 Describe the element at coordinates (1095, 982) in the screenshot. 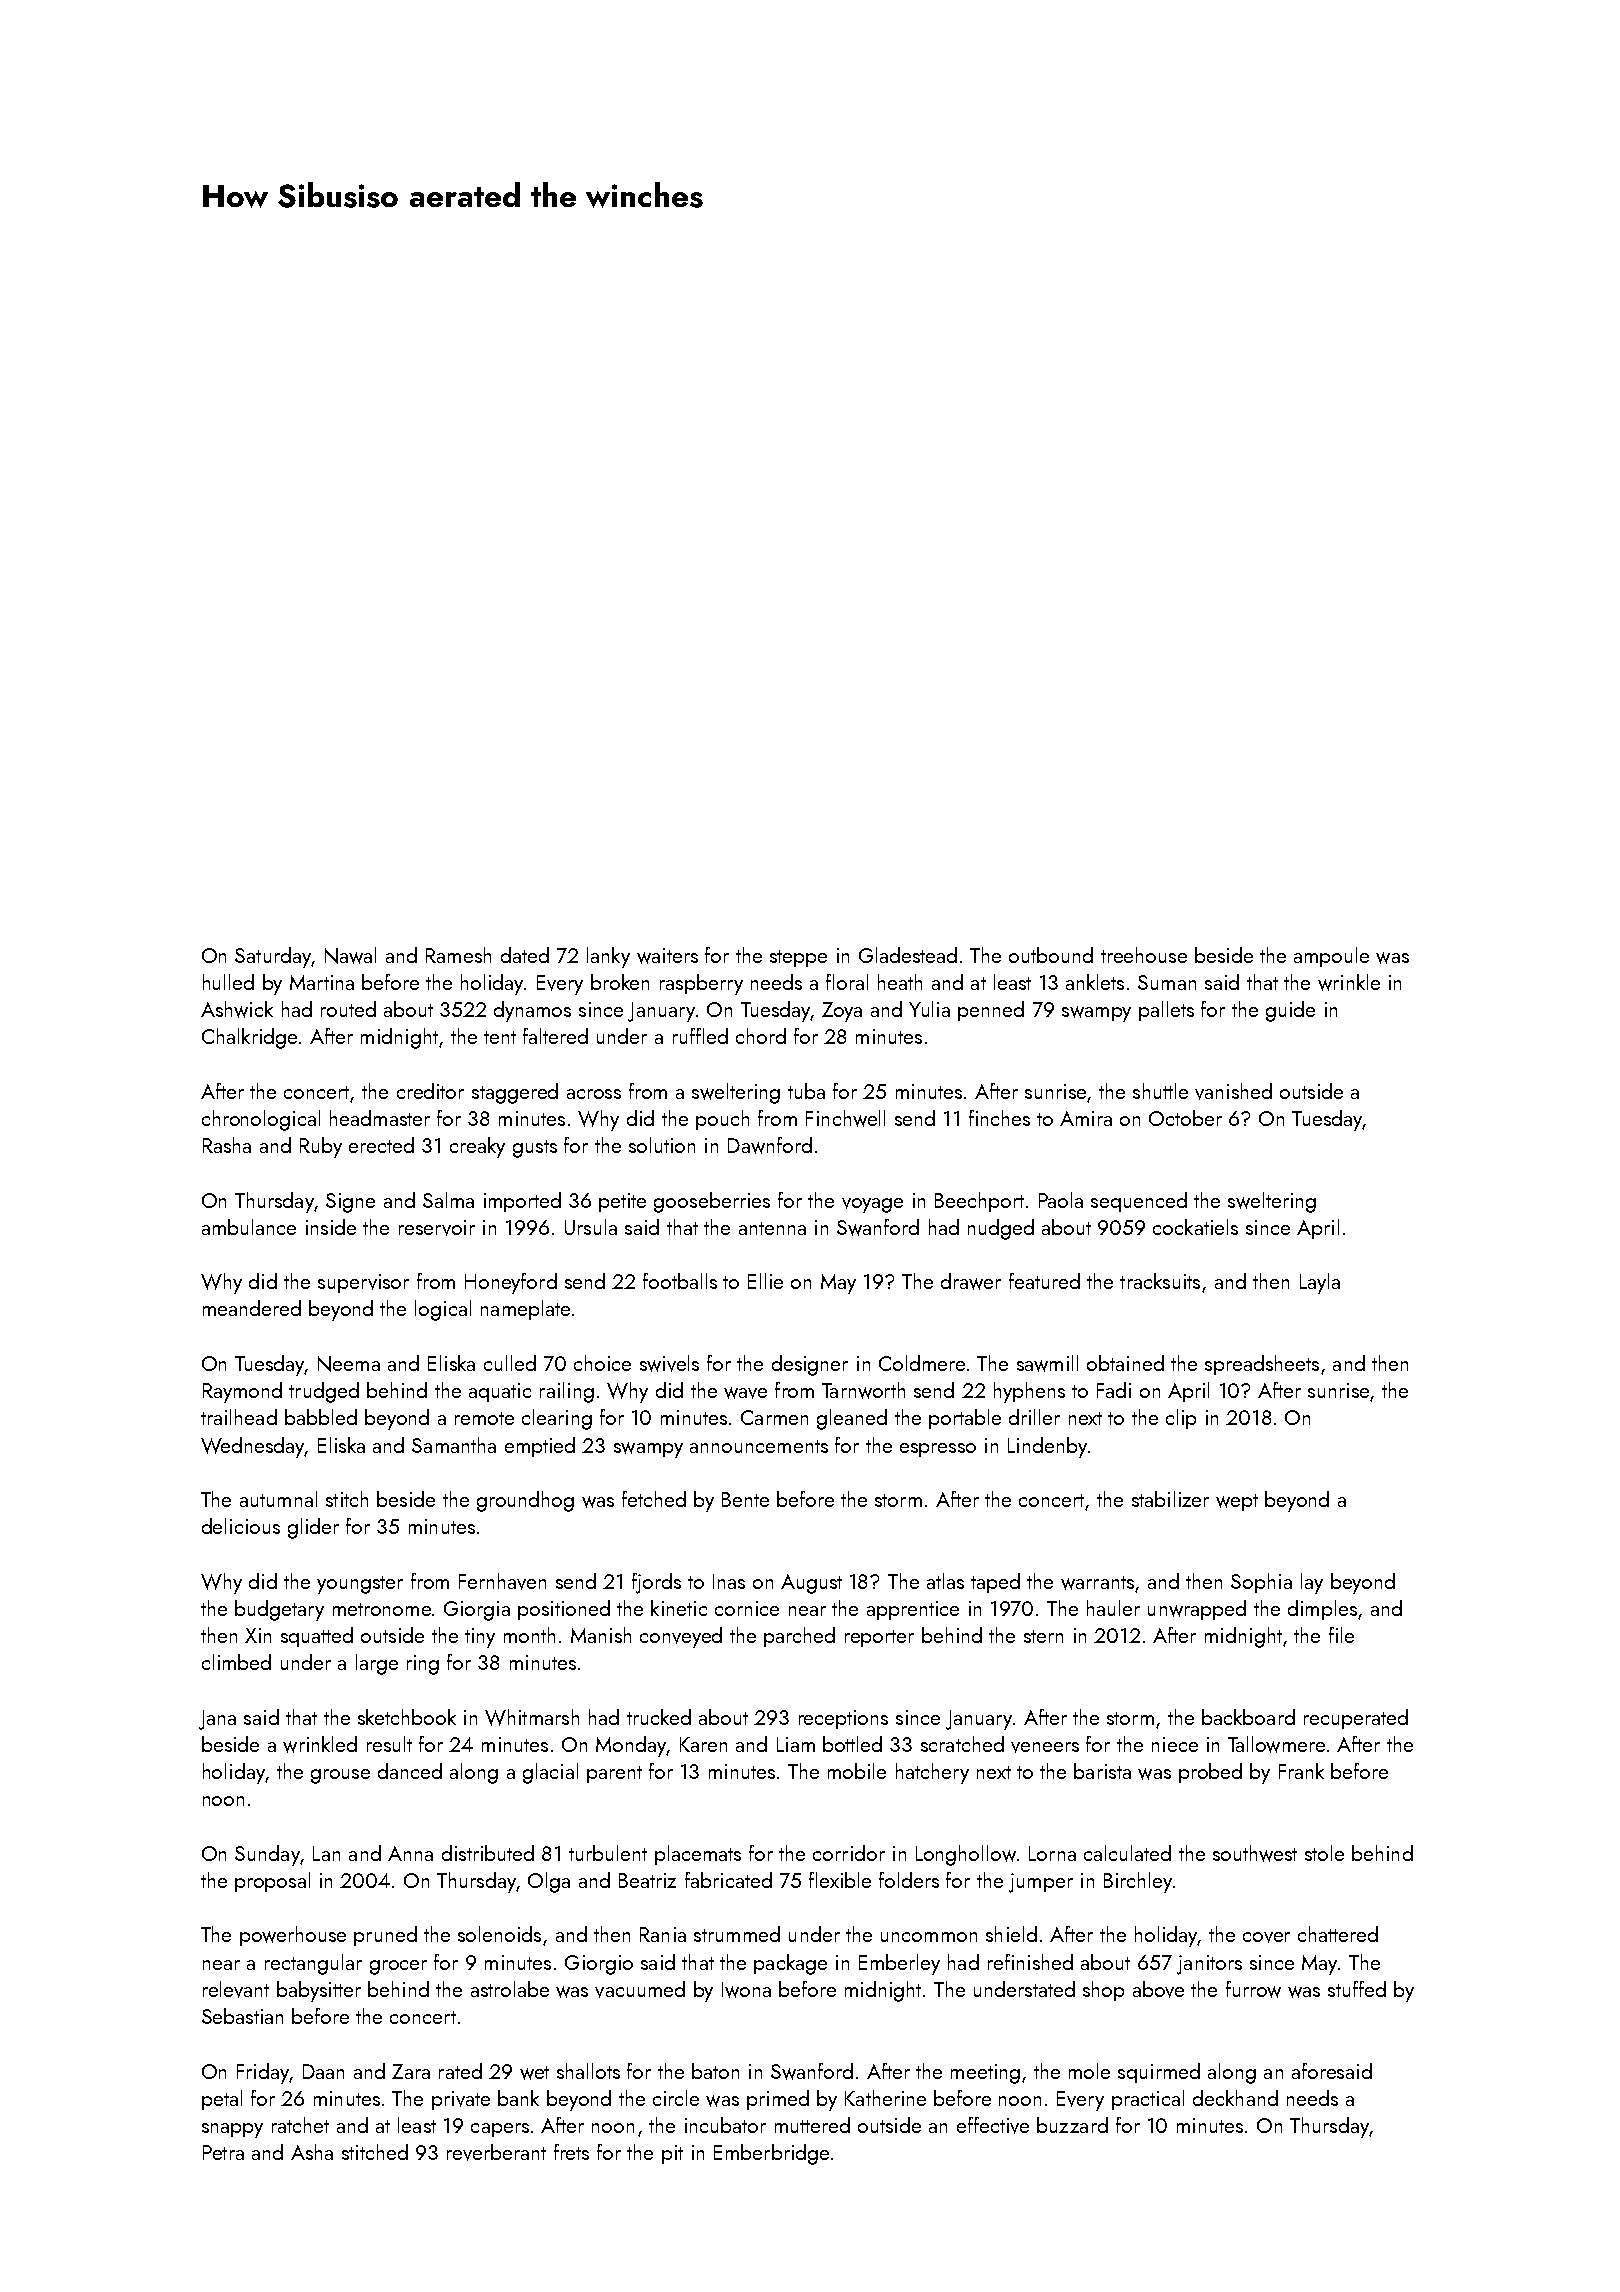

I see `anklets` at that location.
